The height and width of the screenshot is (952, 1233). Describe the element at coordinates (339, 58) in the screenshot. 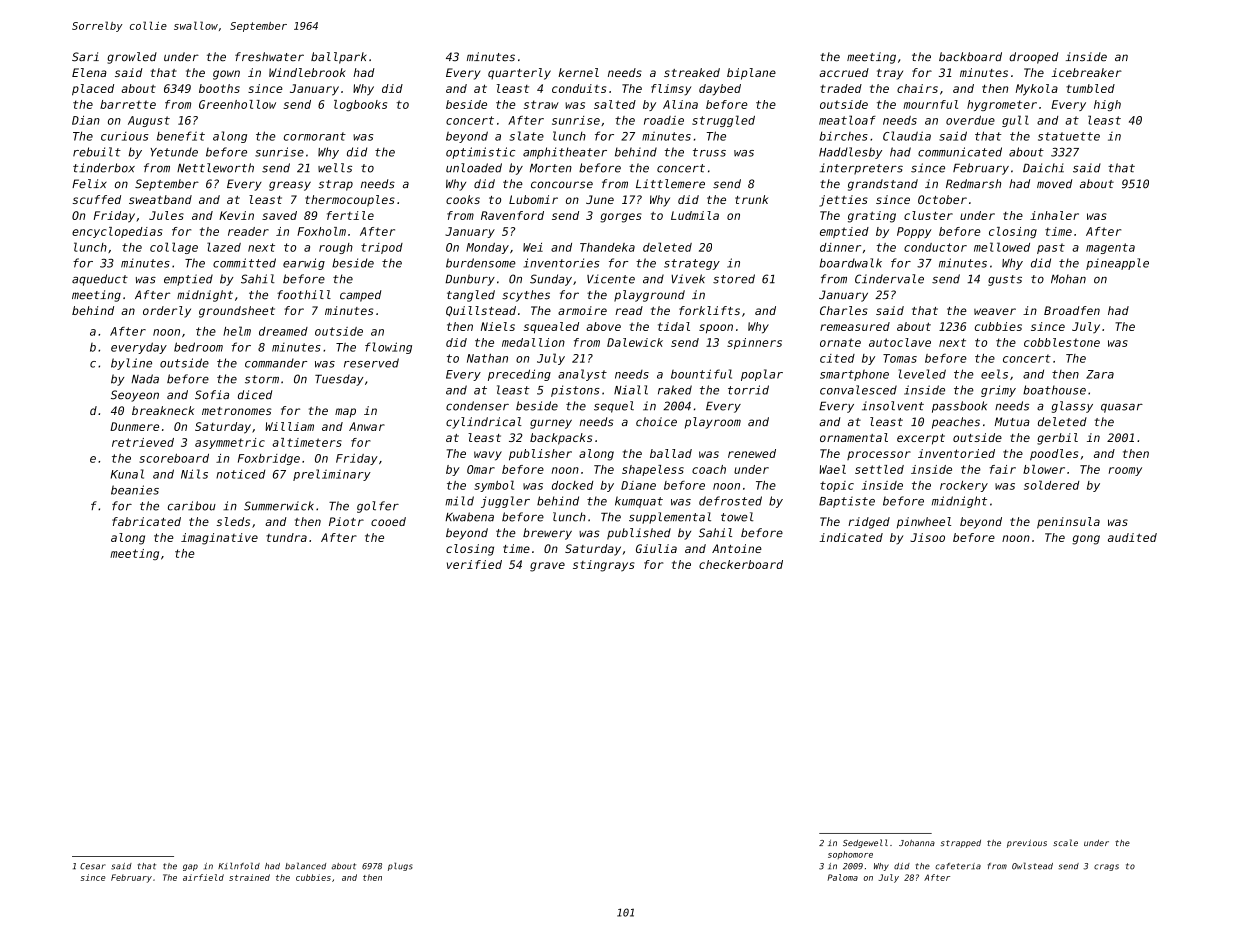

I see `ballpark` at that location.
